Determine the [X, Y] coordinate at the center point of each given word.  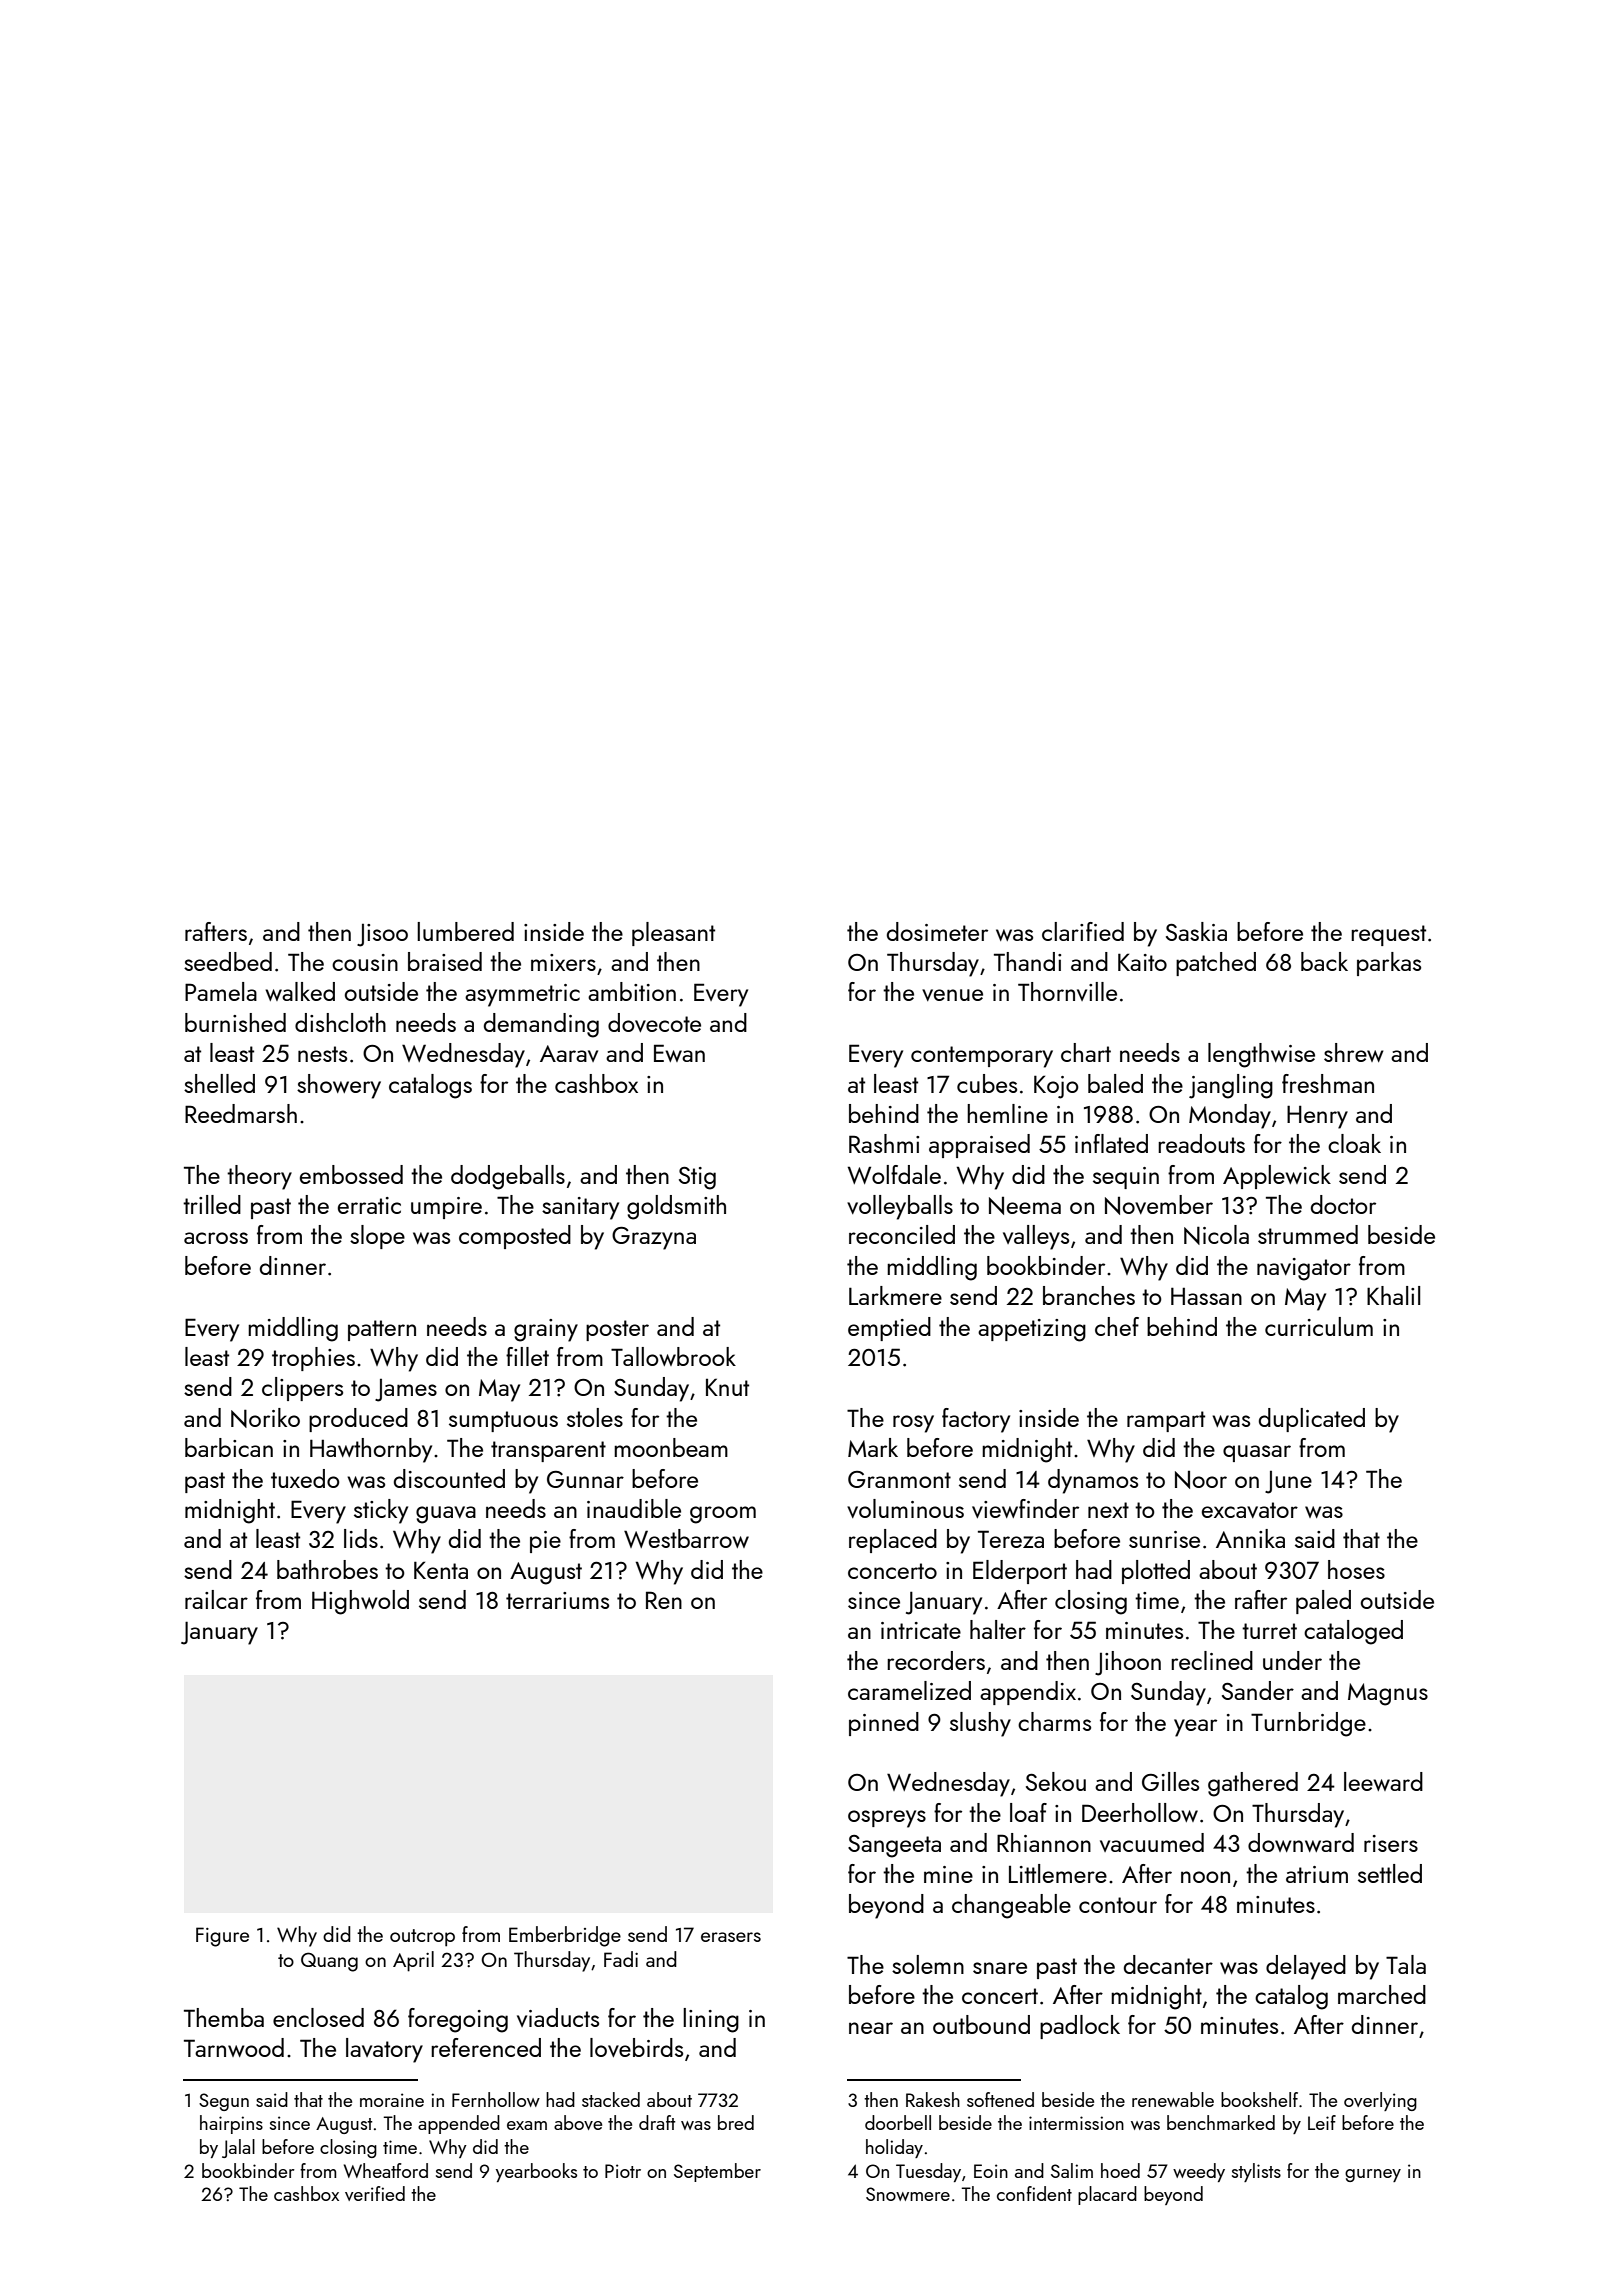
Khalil [1393, 1295]
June [1288, 1482]
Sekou [1056, 1781]
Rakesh [933, 2099]
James [406, 1390]
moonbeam [671, 1447]
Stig [697, 1178]
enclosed [318, 2017]
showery [339, 1086]
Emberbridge [565, 1936]
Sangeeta [894, 1846]
